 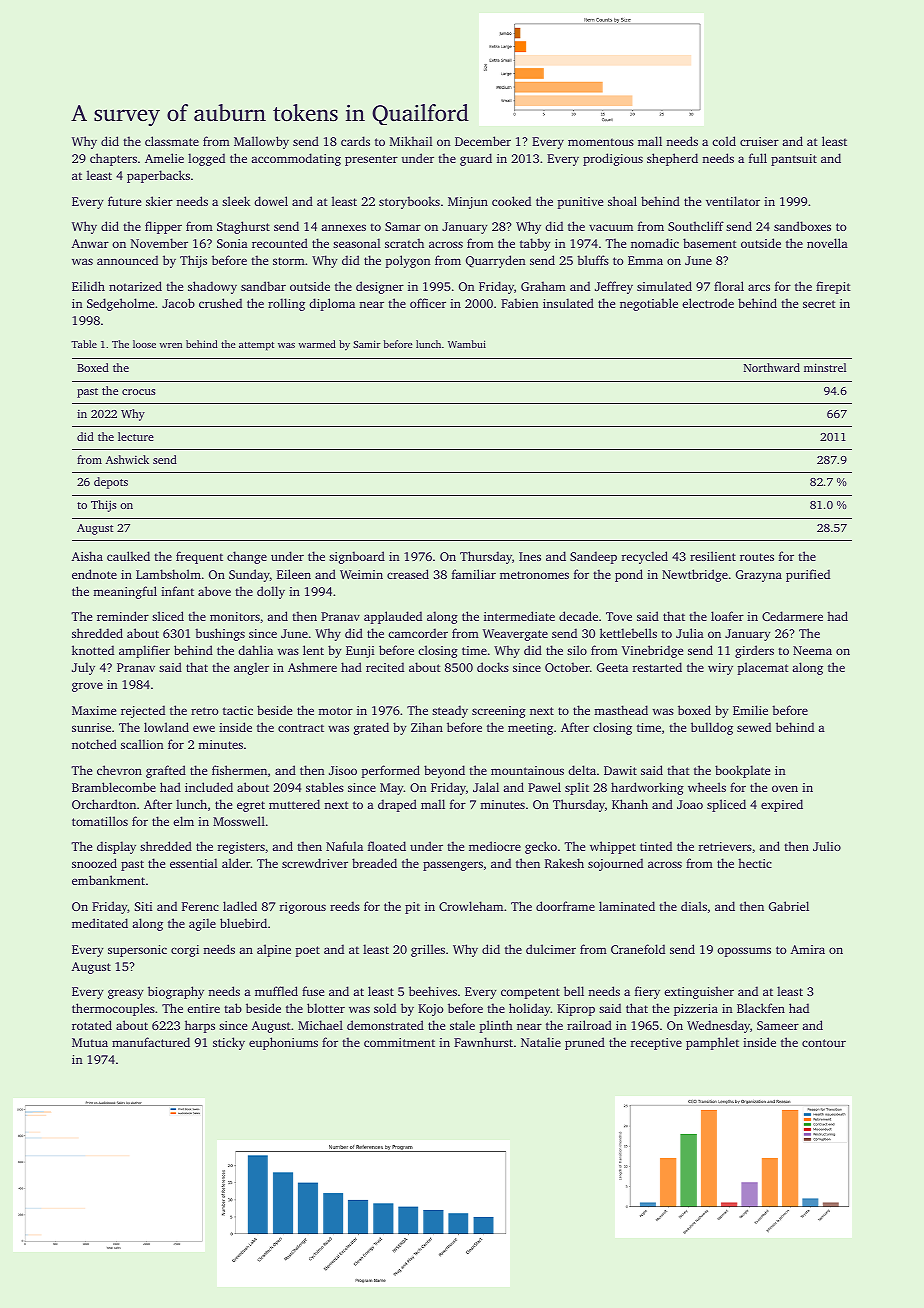 What do you see at coordinates (710, 243) in the page?
I see `basement` at bounding box center [710, 243].
